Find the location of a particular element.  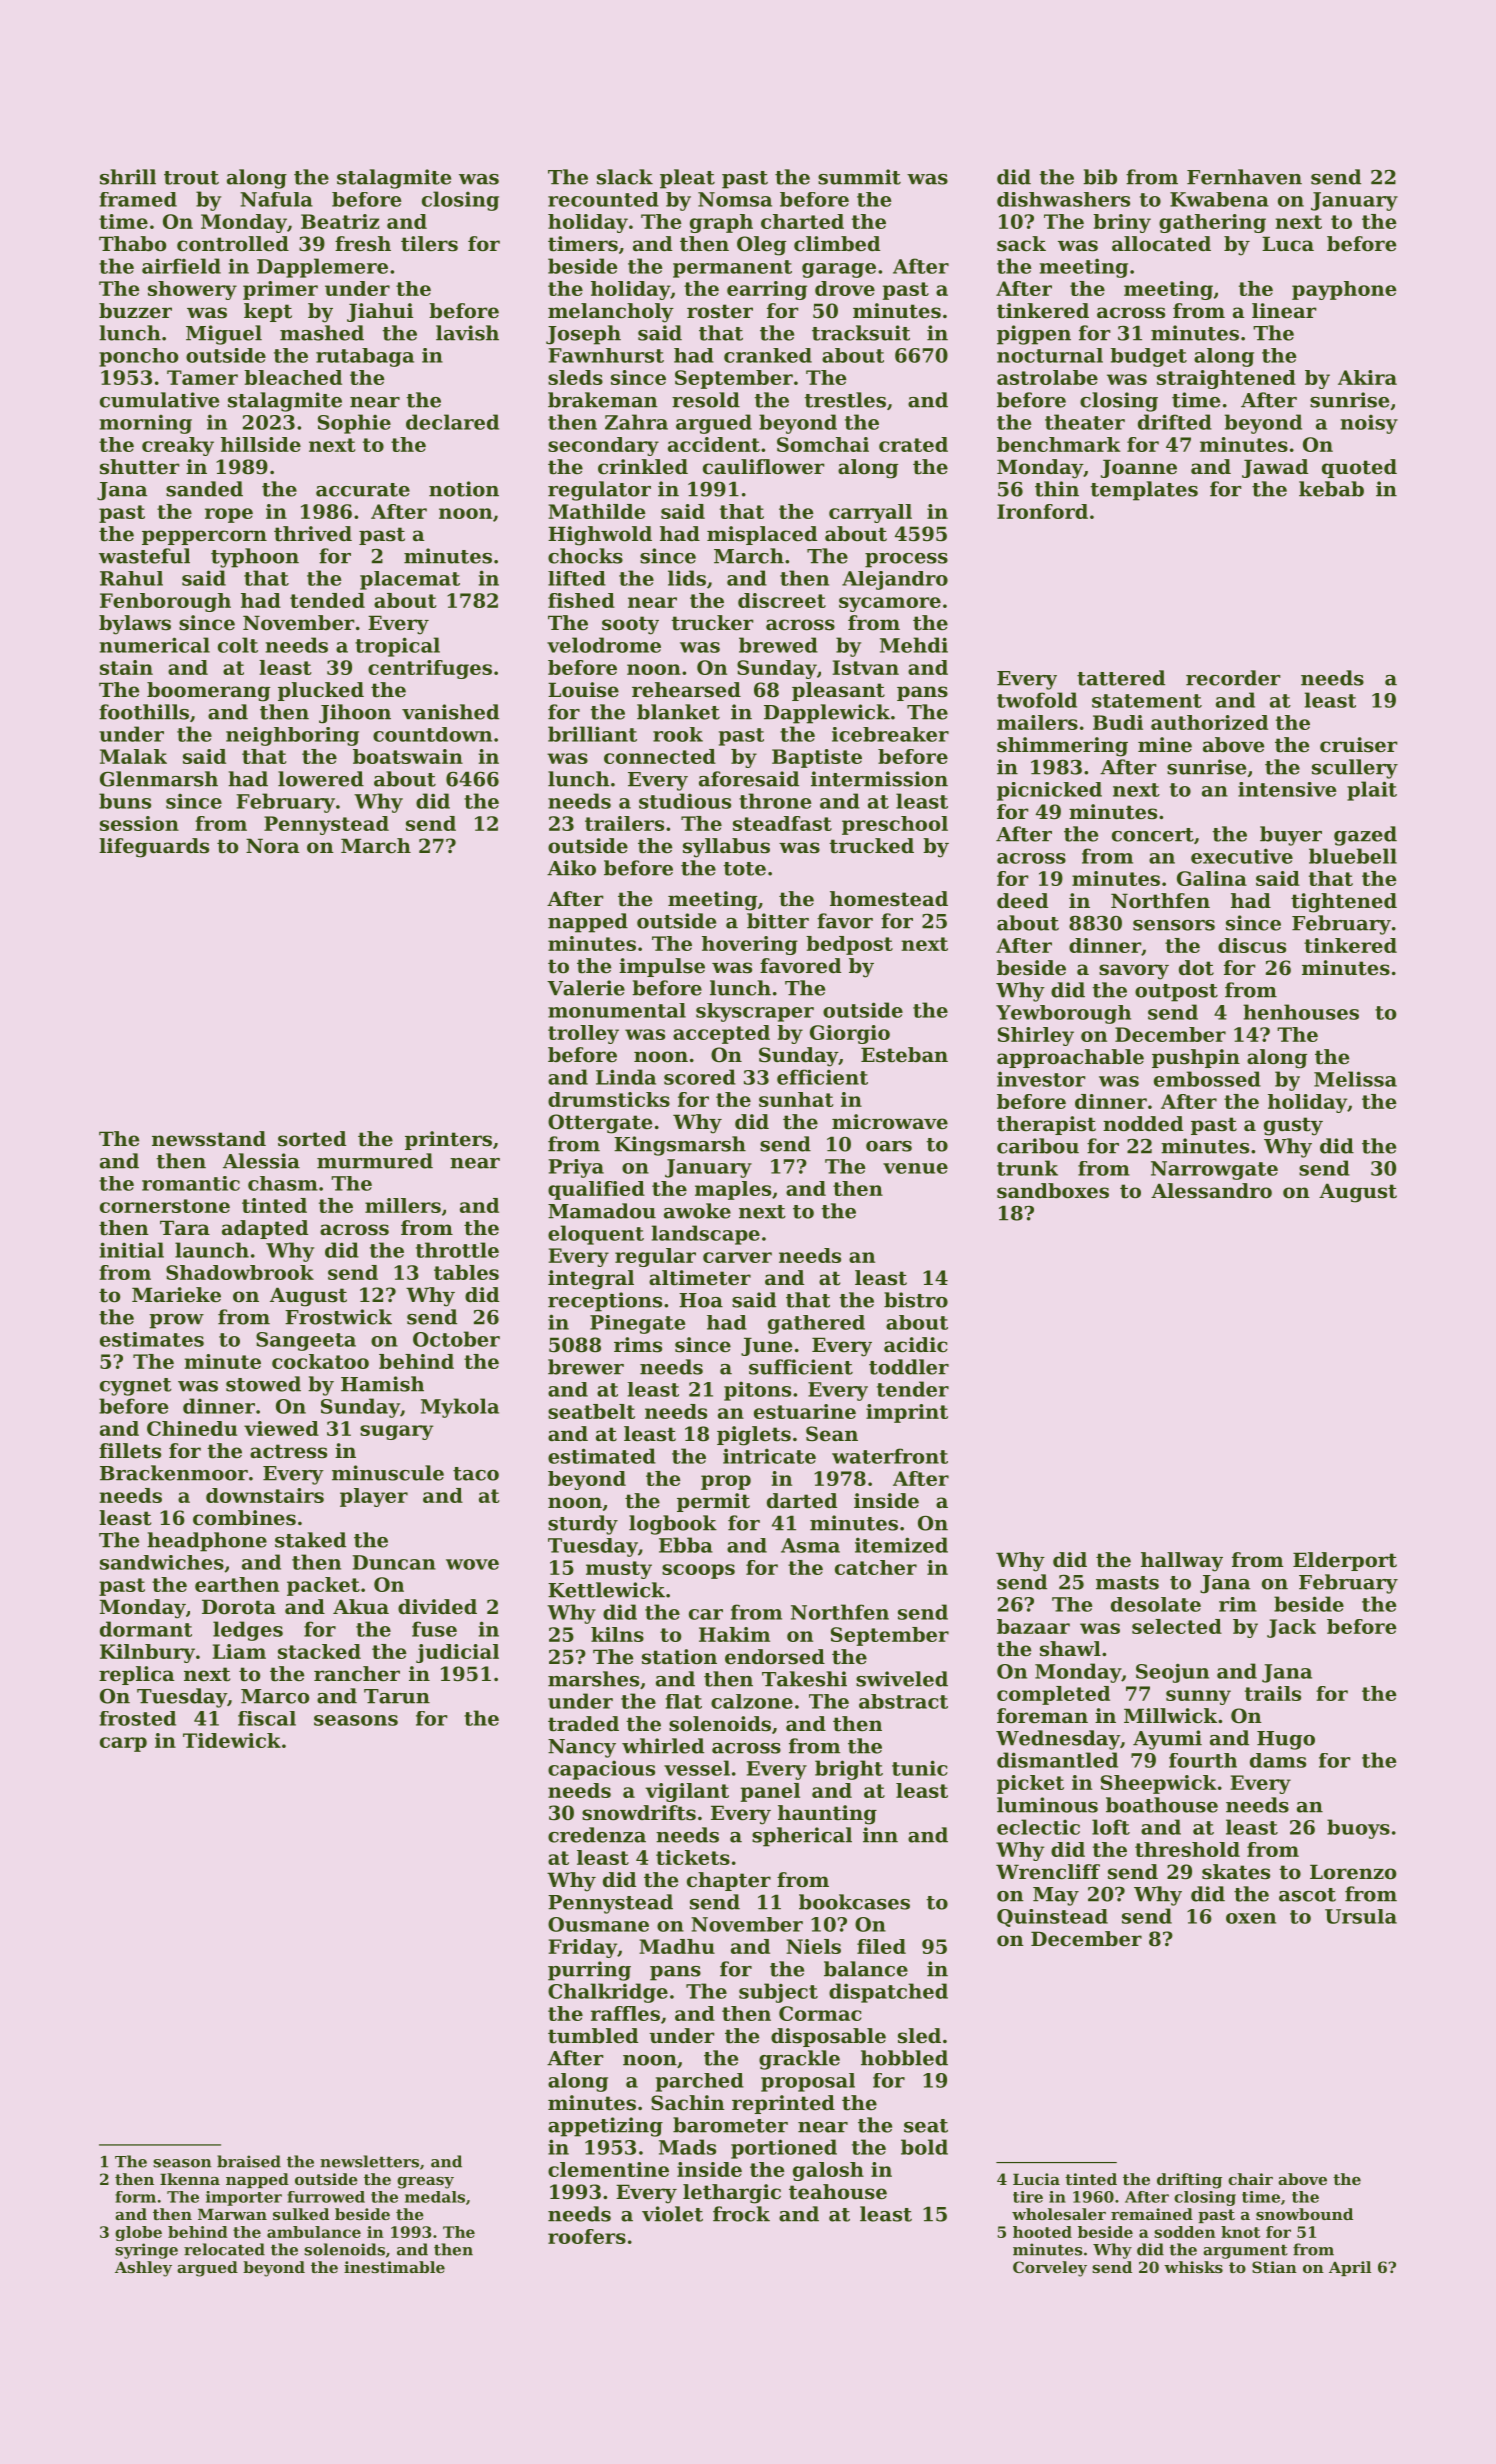

Ironford is located at coordinates (1042, 511).
